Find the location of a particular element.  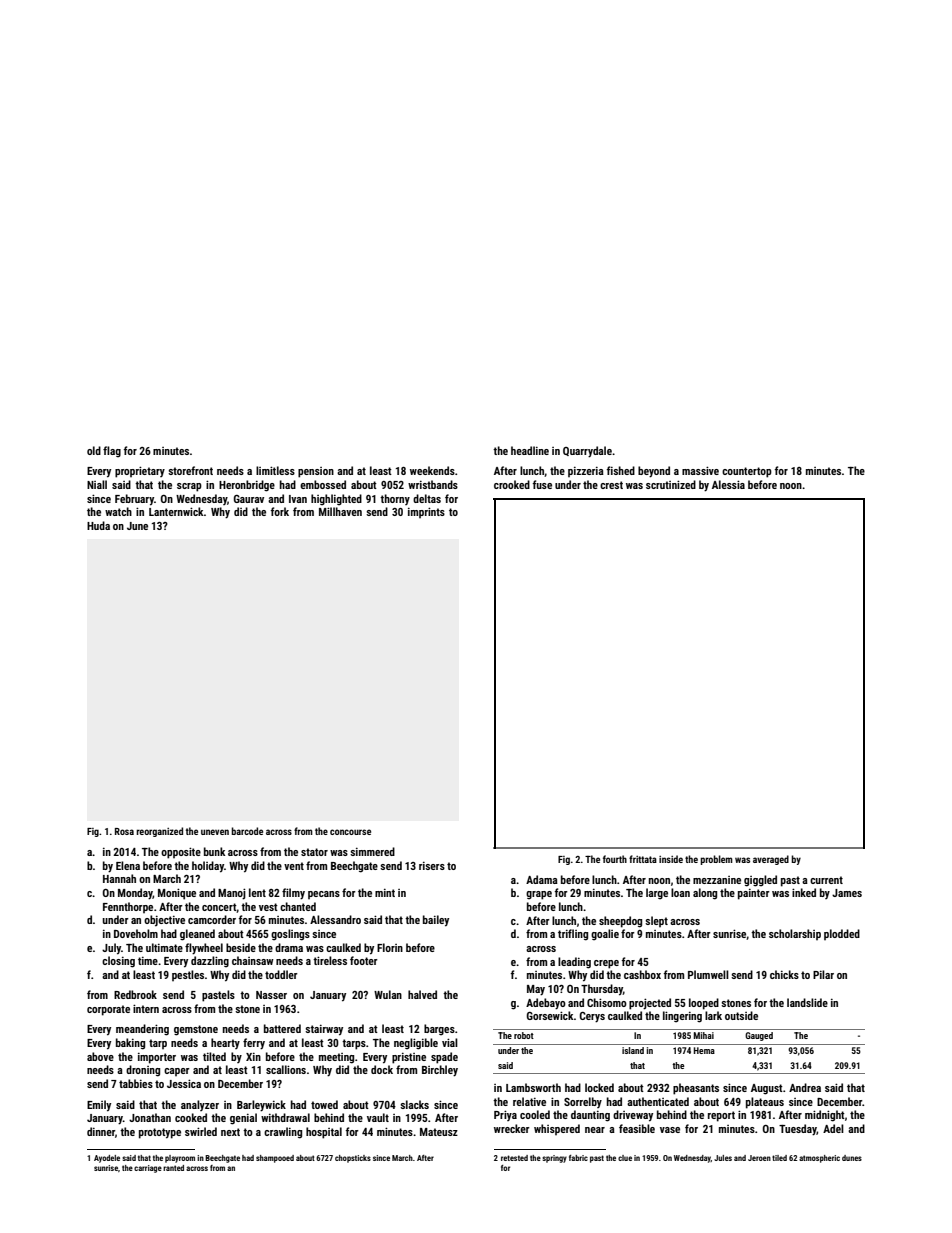

landslide is located at coordinates (807, 1002).
